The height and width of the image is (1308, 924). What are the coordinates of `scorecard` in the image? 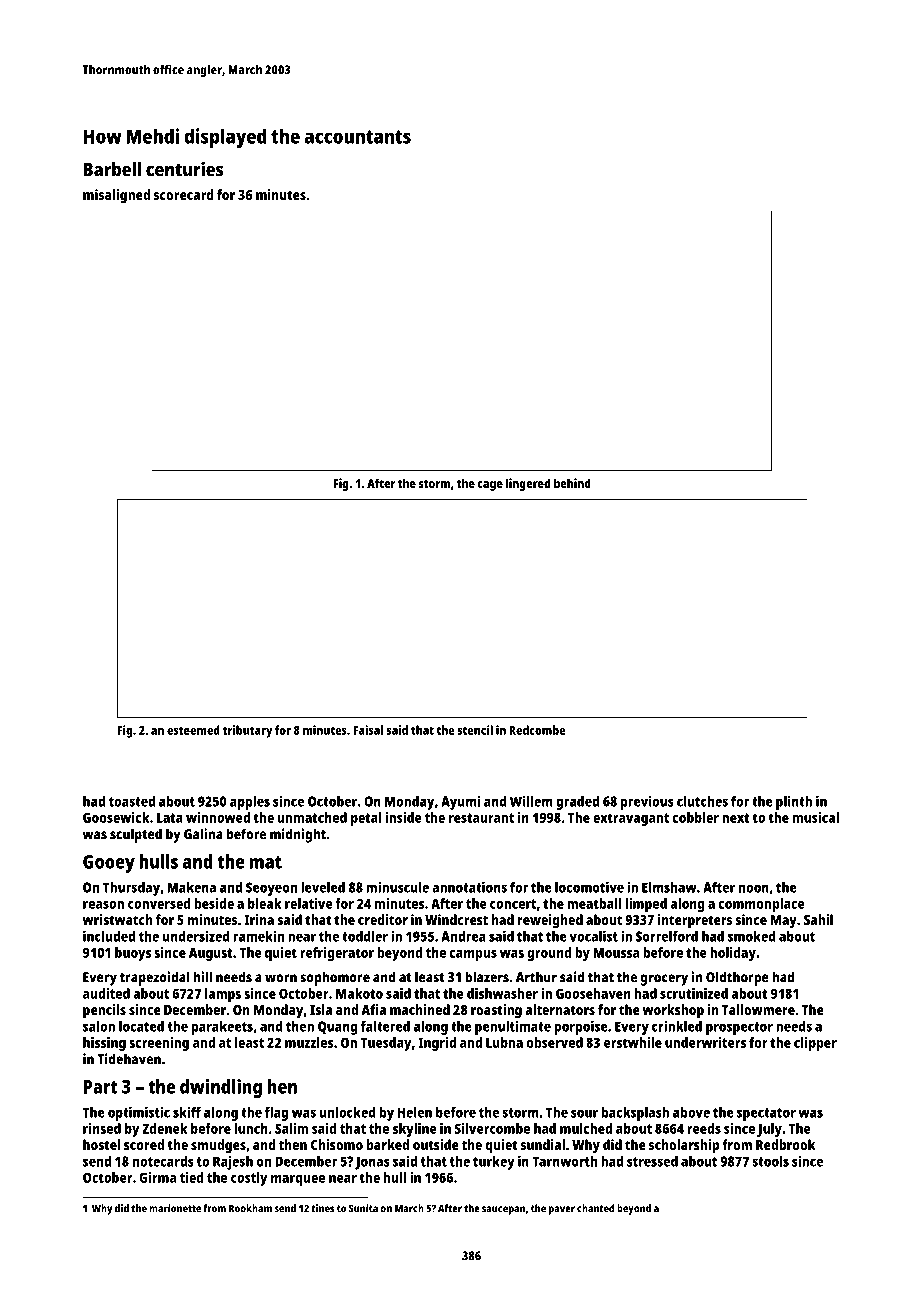 It's located at (184, 194).
